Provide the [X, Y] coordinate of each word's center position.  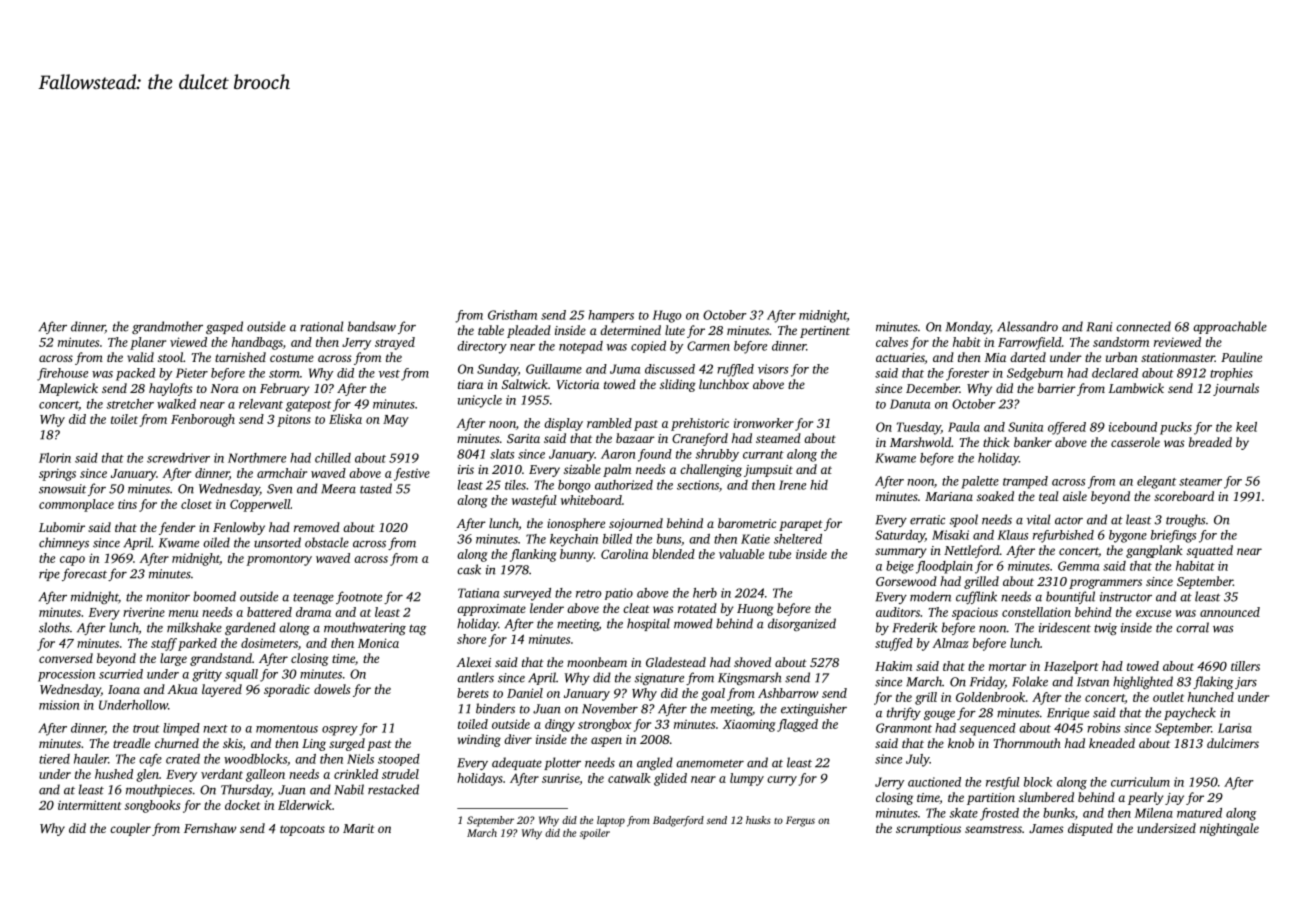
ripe [49, 575]
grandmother [167, 327]
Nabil [349, 789]
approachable [1230, 327]
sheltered [798, 539]
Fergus [800, 821]
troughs [1186, 520]
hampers [611, 316]
